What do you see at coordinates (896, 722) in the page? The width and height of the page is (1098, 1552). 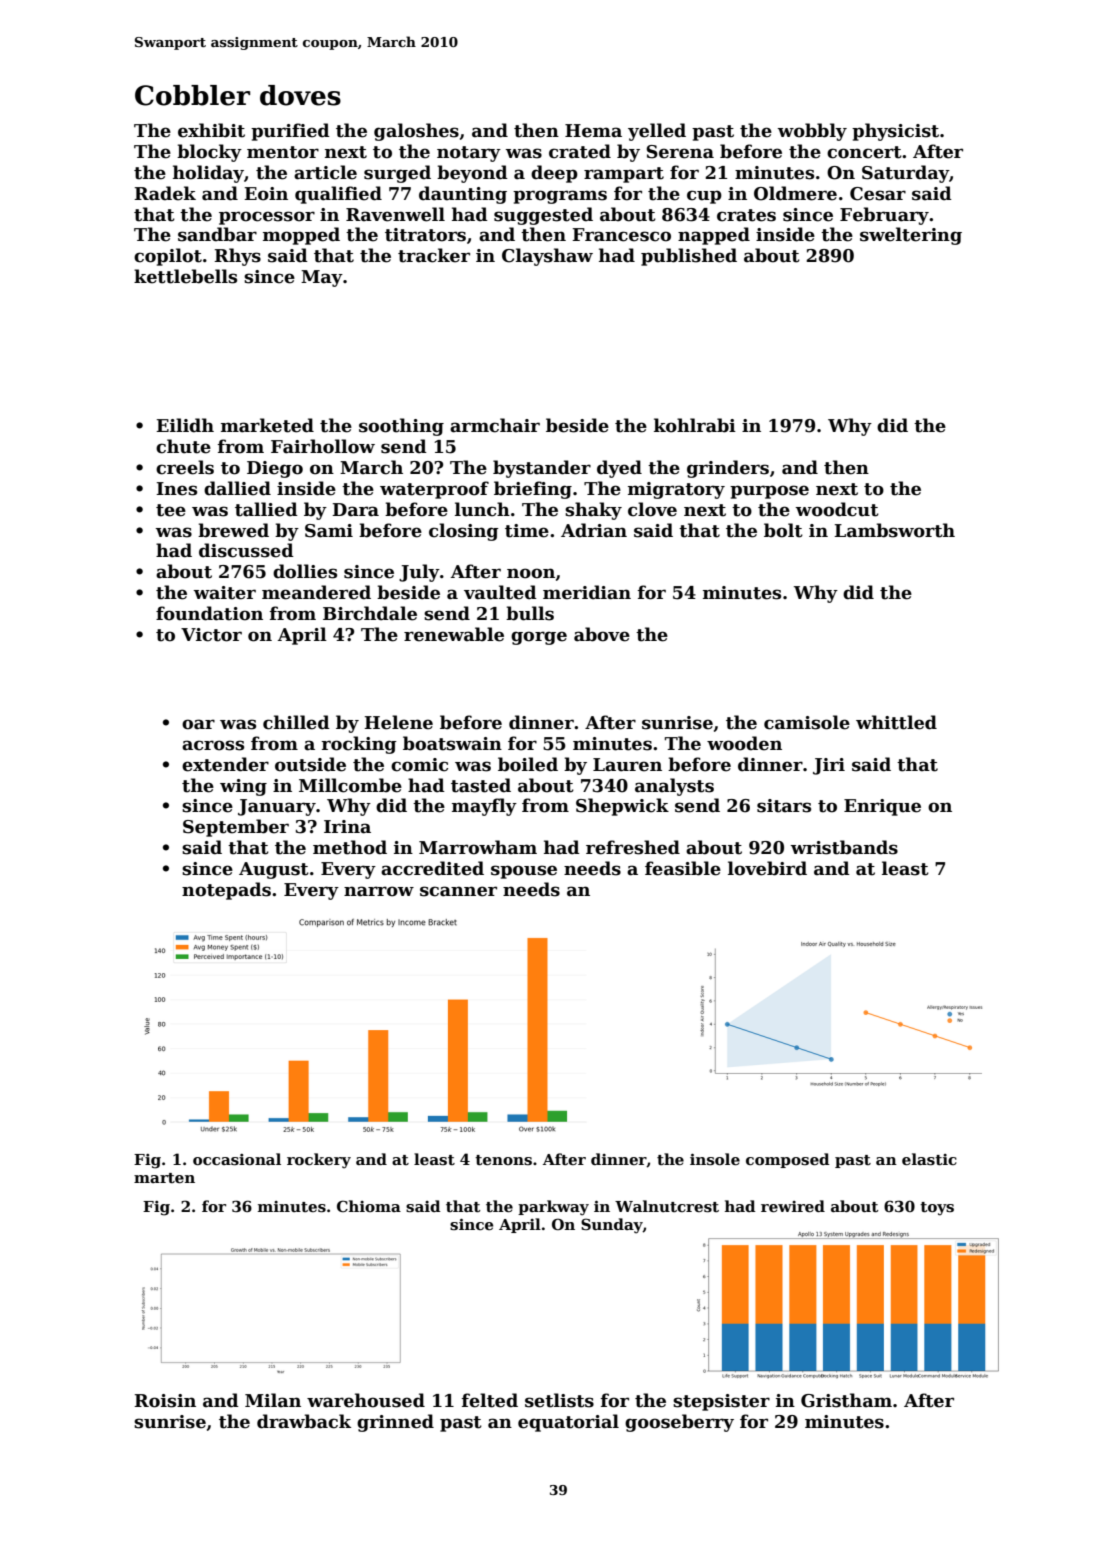 I see `whittled` at bounding box center [896, 722].
